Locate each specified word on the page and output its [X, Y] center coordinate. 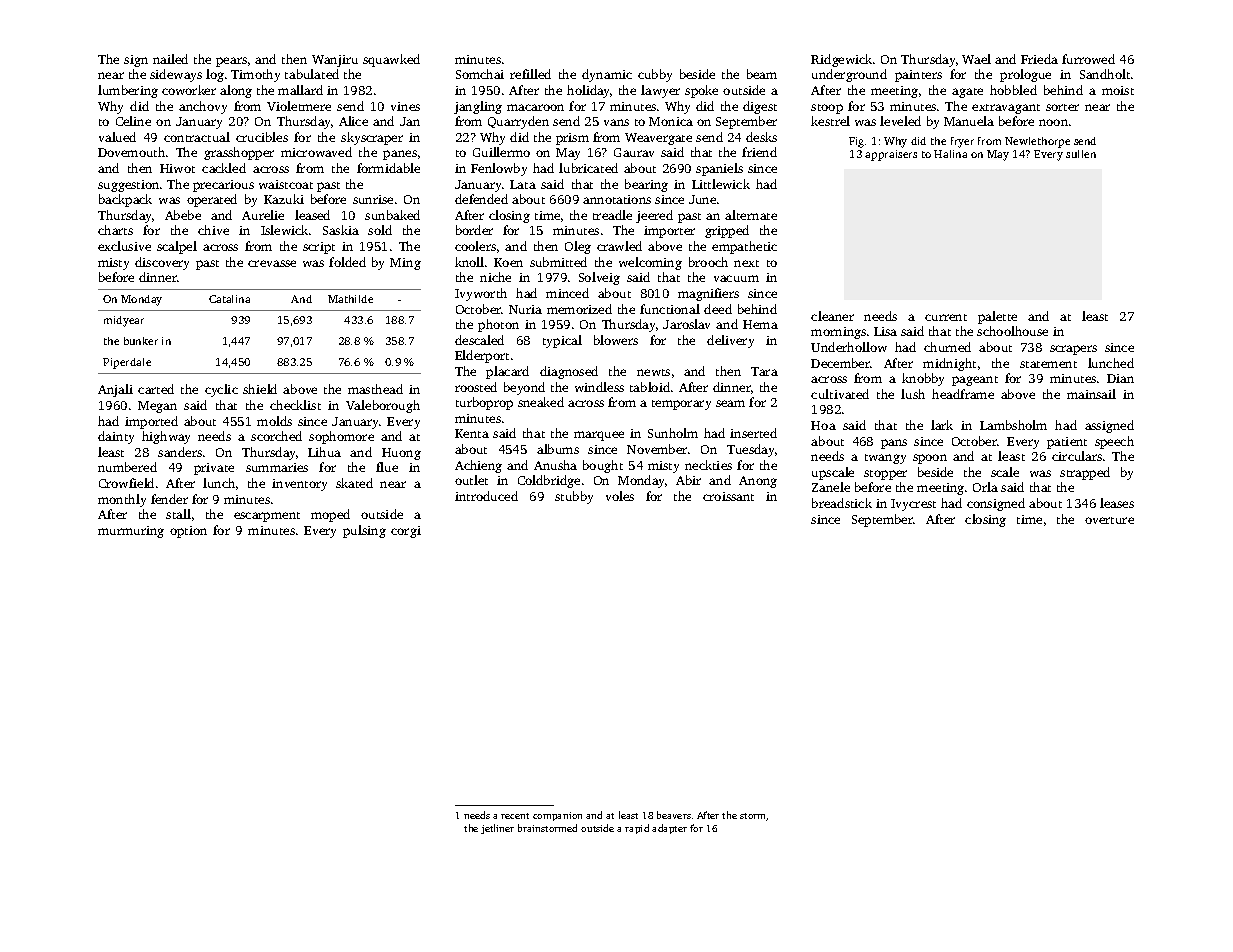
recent [515, 816]
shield [260, 389]
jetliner [497, 829]
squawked [391, 60]
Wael [976, 59]
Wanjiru [335, 61]
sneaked [541, 402]
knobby [923, 379]
